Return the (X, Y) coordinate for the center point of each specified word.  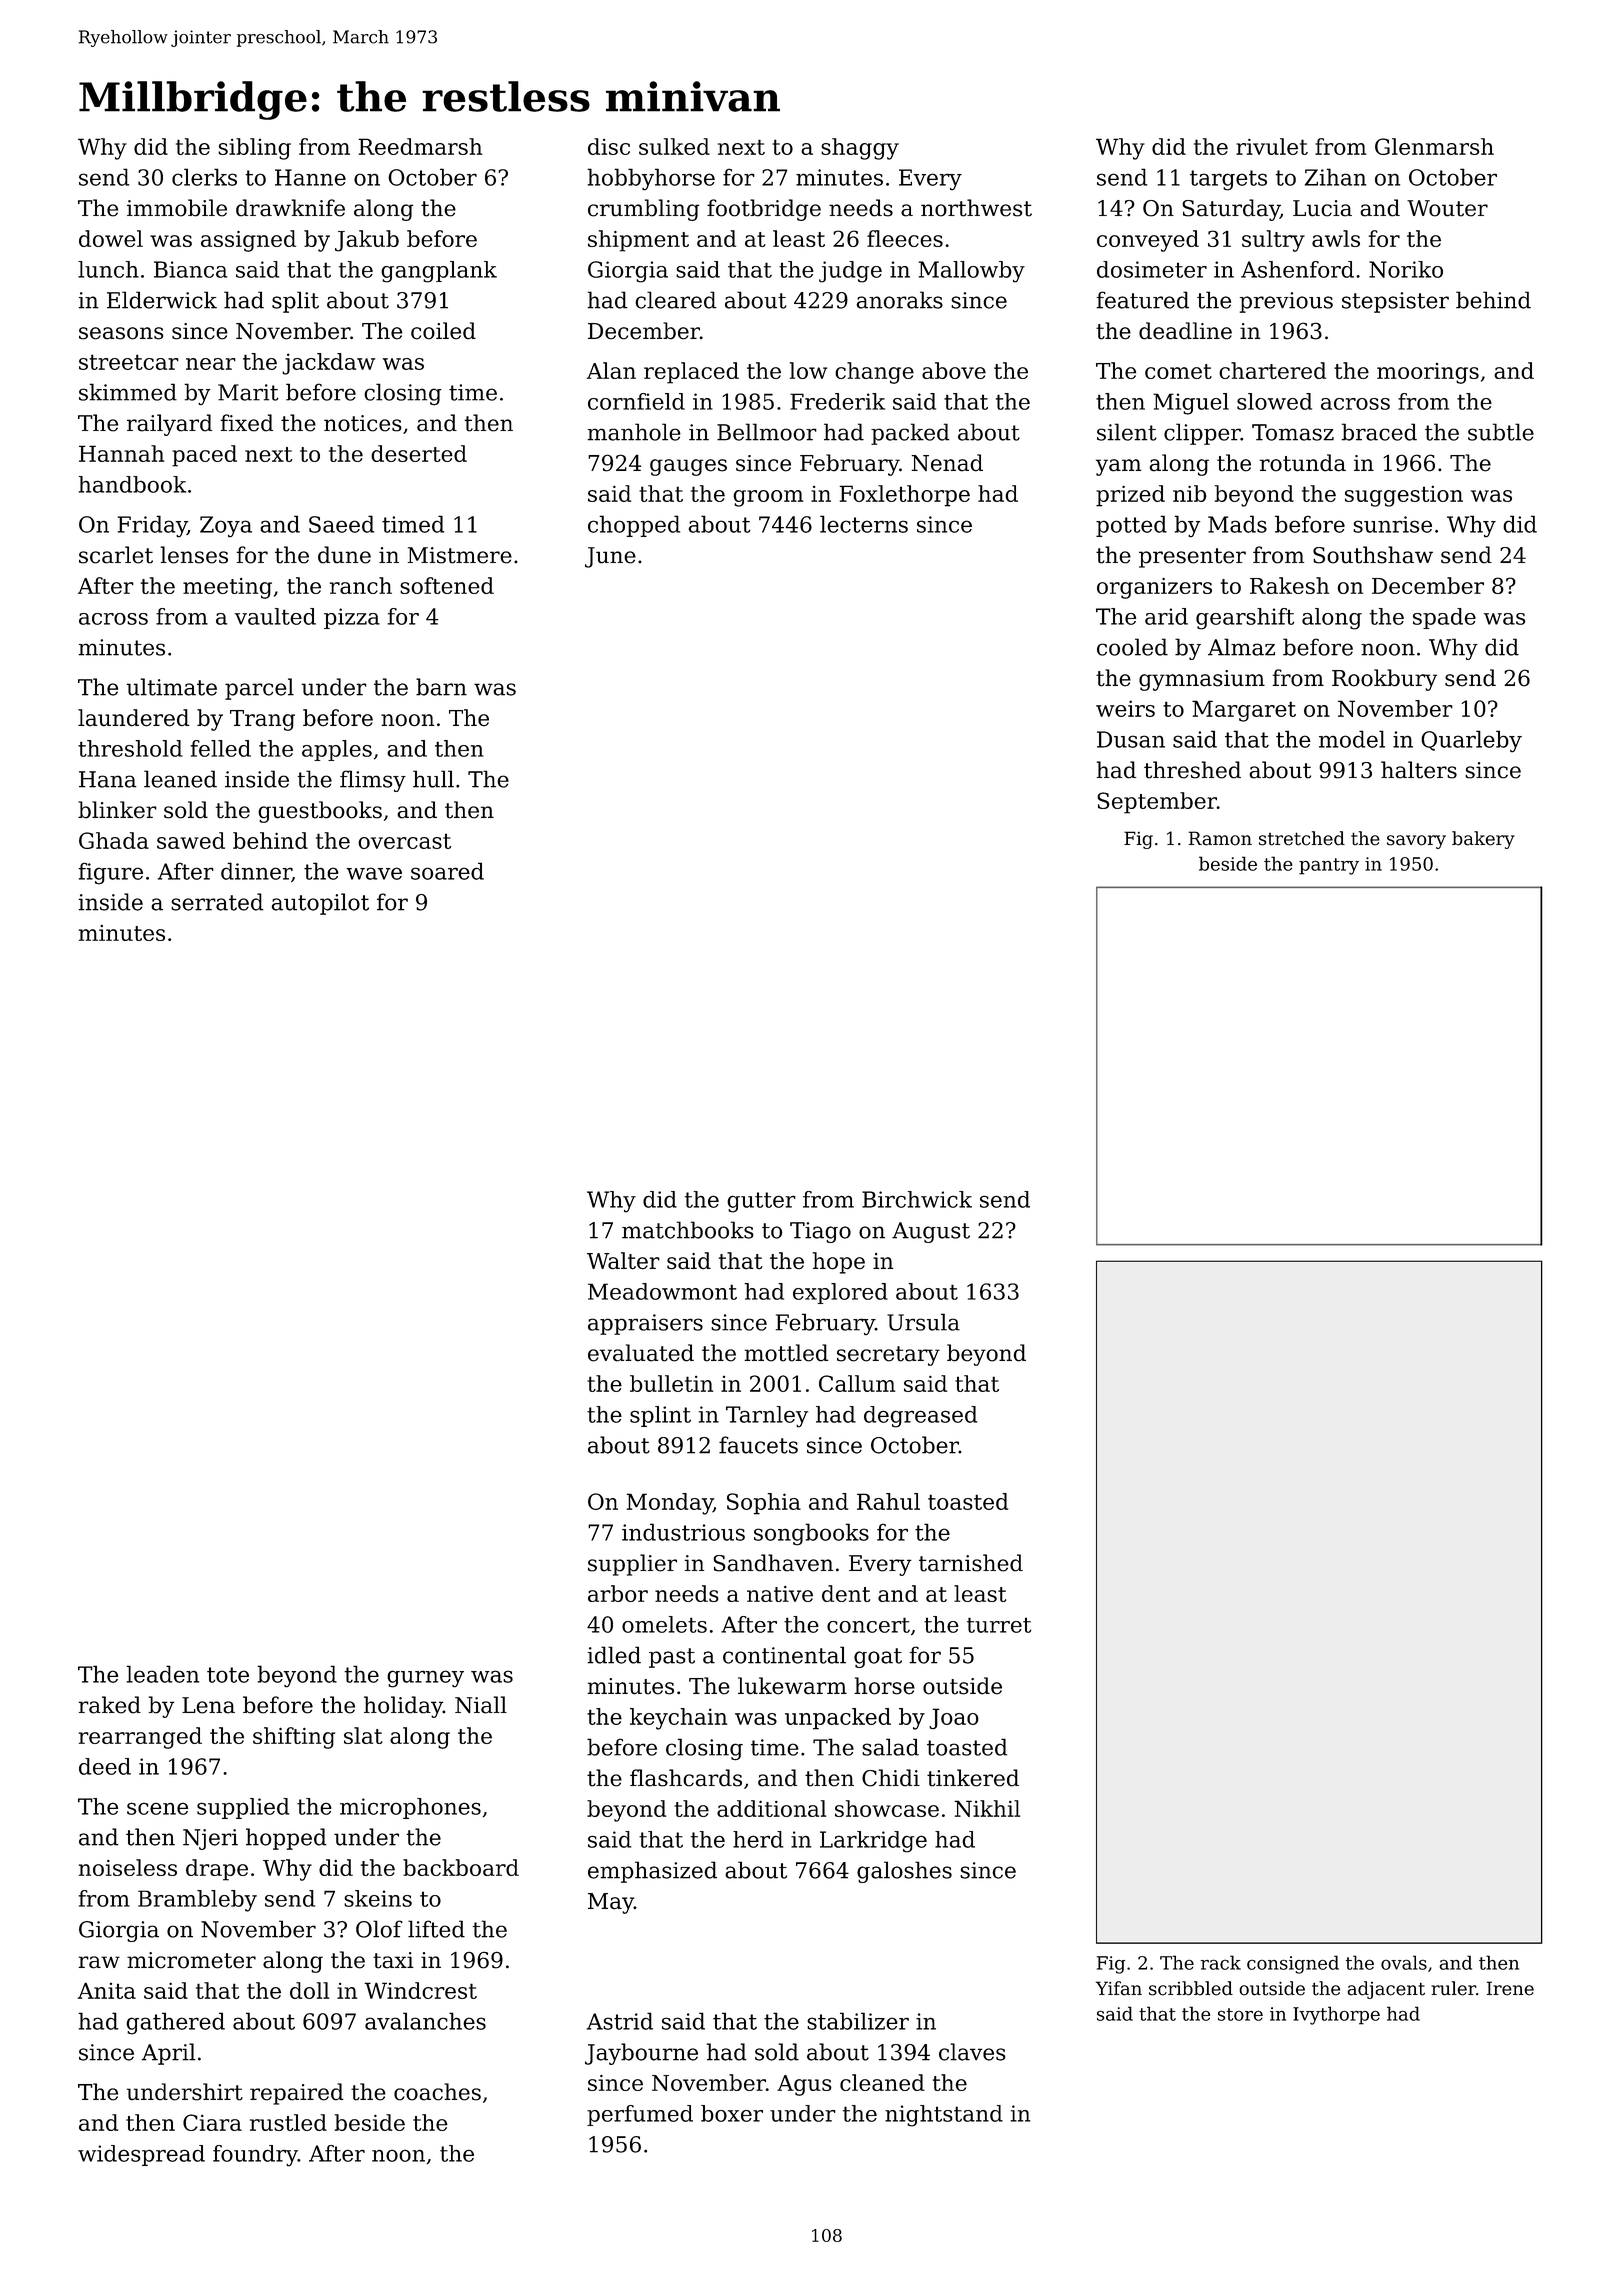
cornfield (636, 401)
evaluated (641, 1353)
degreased (920, 1417)
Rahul (888, 1501)
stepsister (1395, 302)
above (954, 370)
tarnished (971, 1563)
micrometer (191, 1960)
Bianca (190, 269)
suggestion (1404, 496)
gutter (761, 1202)
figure (110, 873)
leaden (162, 1674)
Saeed (341, 524)
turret (999, 1625)
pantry (1329, 866)
